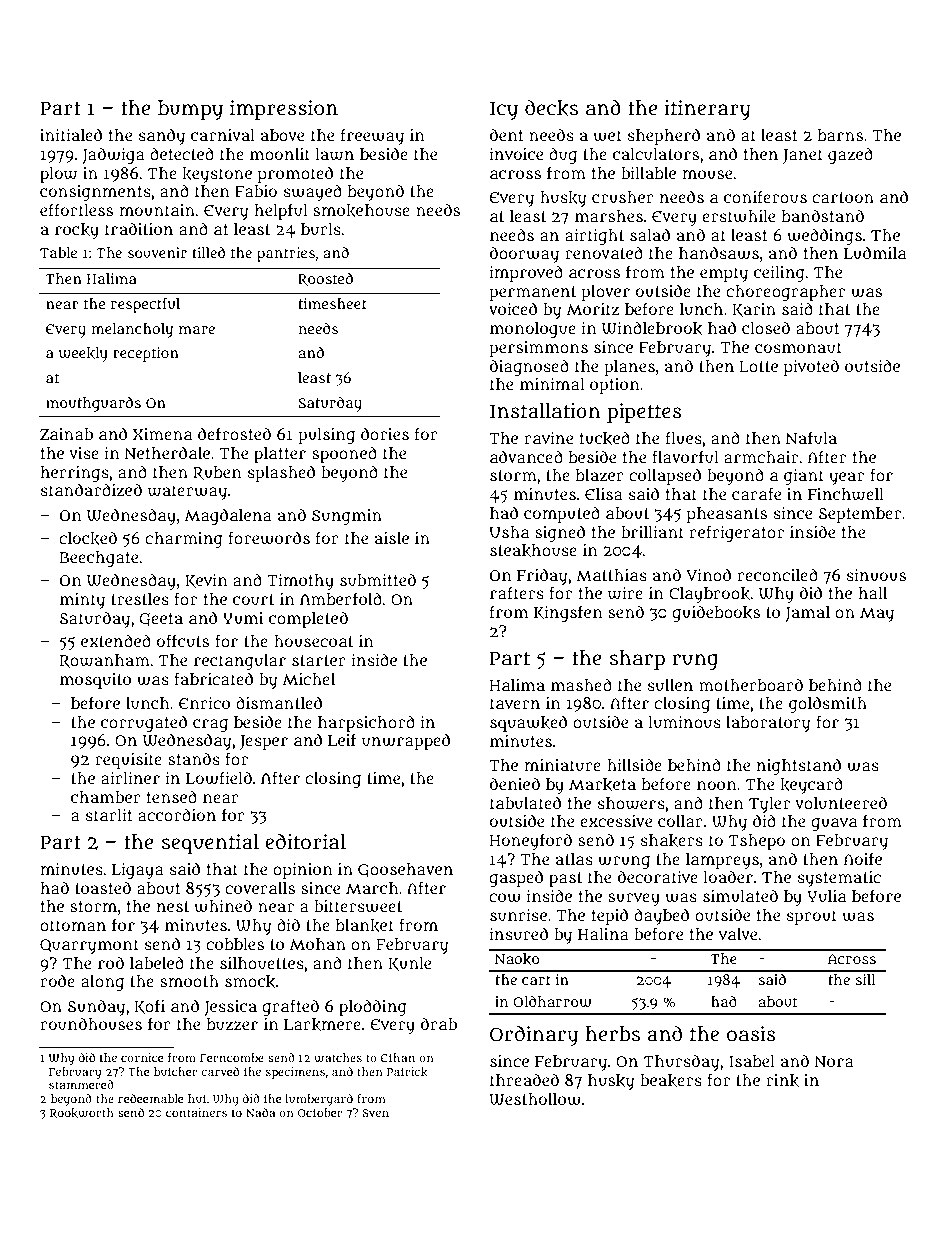 The width and height of the screenshot is (952, 1233). What do you see at coordinates (754, 310) in the screenshot?
I see `Karin` at bounding box center [754, 310].
